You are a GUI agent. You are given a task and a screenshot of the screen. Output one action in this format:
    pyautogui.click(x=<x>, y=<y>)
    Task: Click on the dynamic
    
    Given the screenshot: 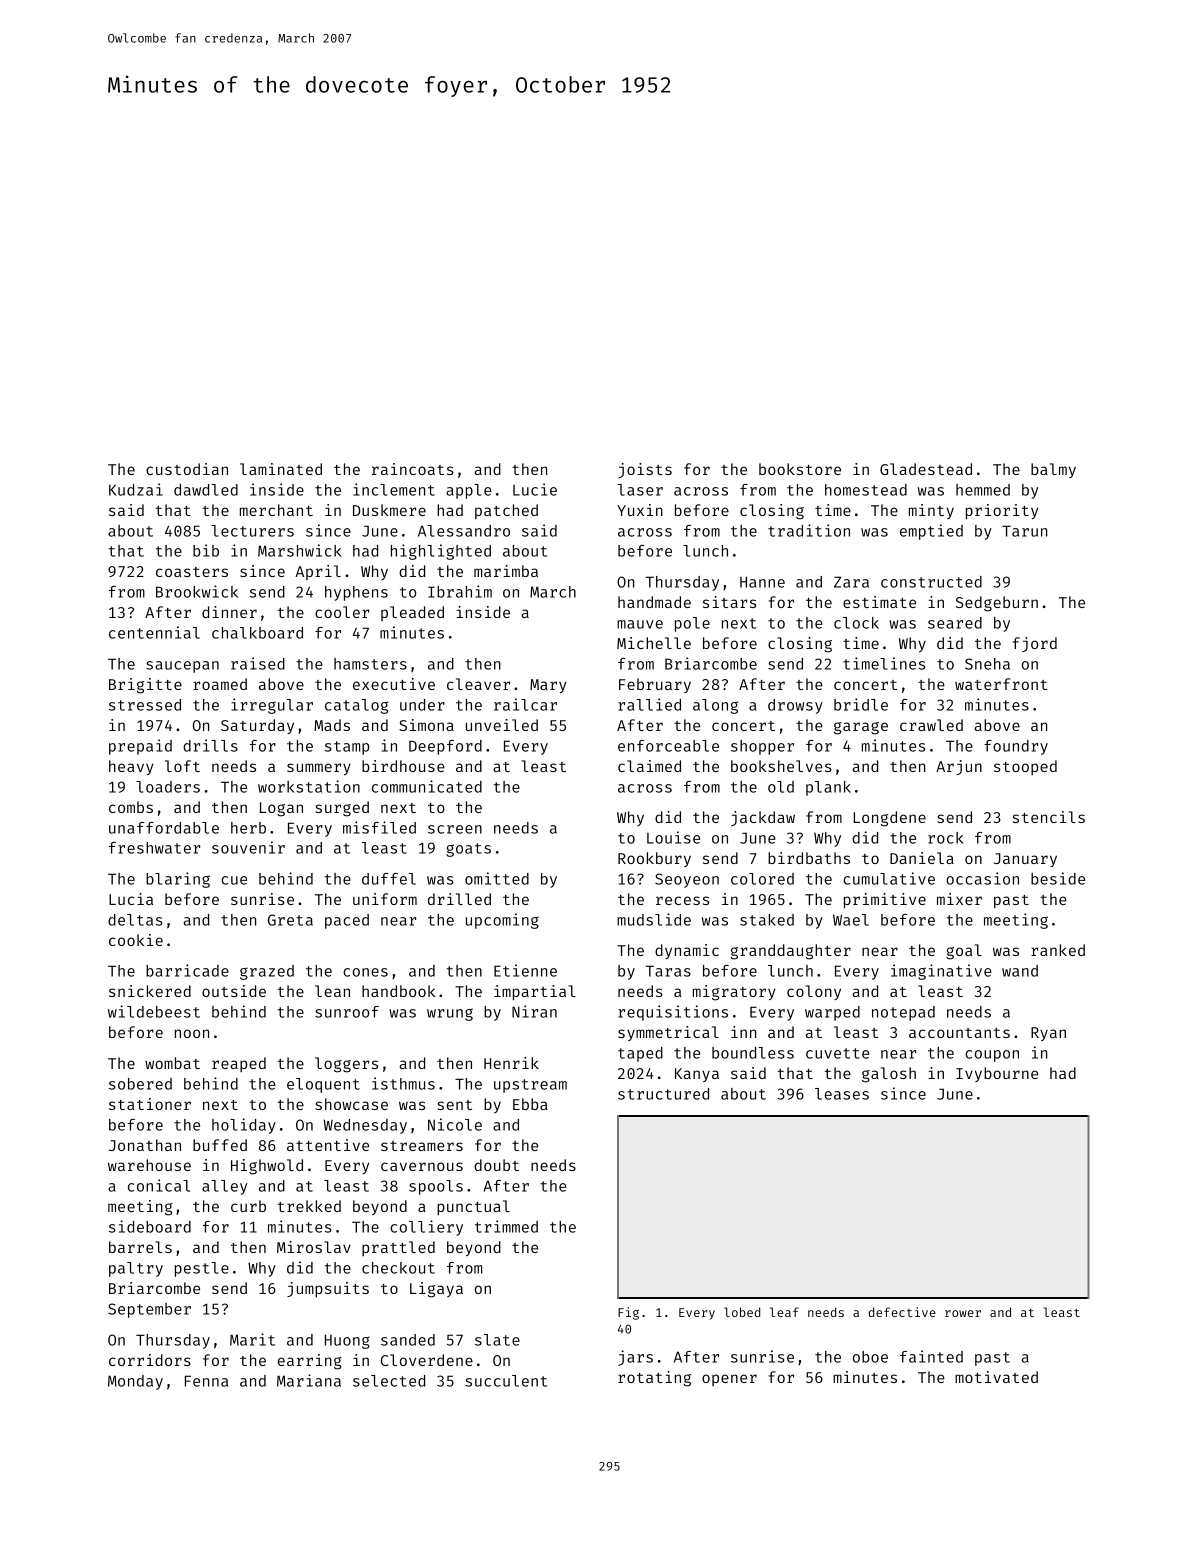 What is the action you would take?
    pyautogui.click(x=687, y=951)
